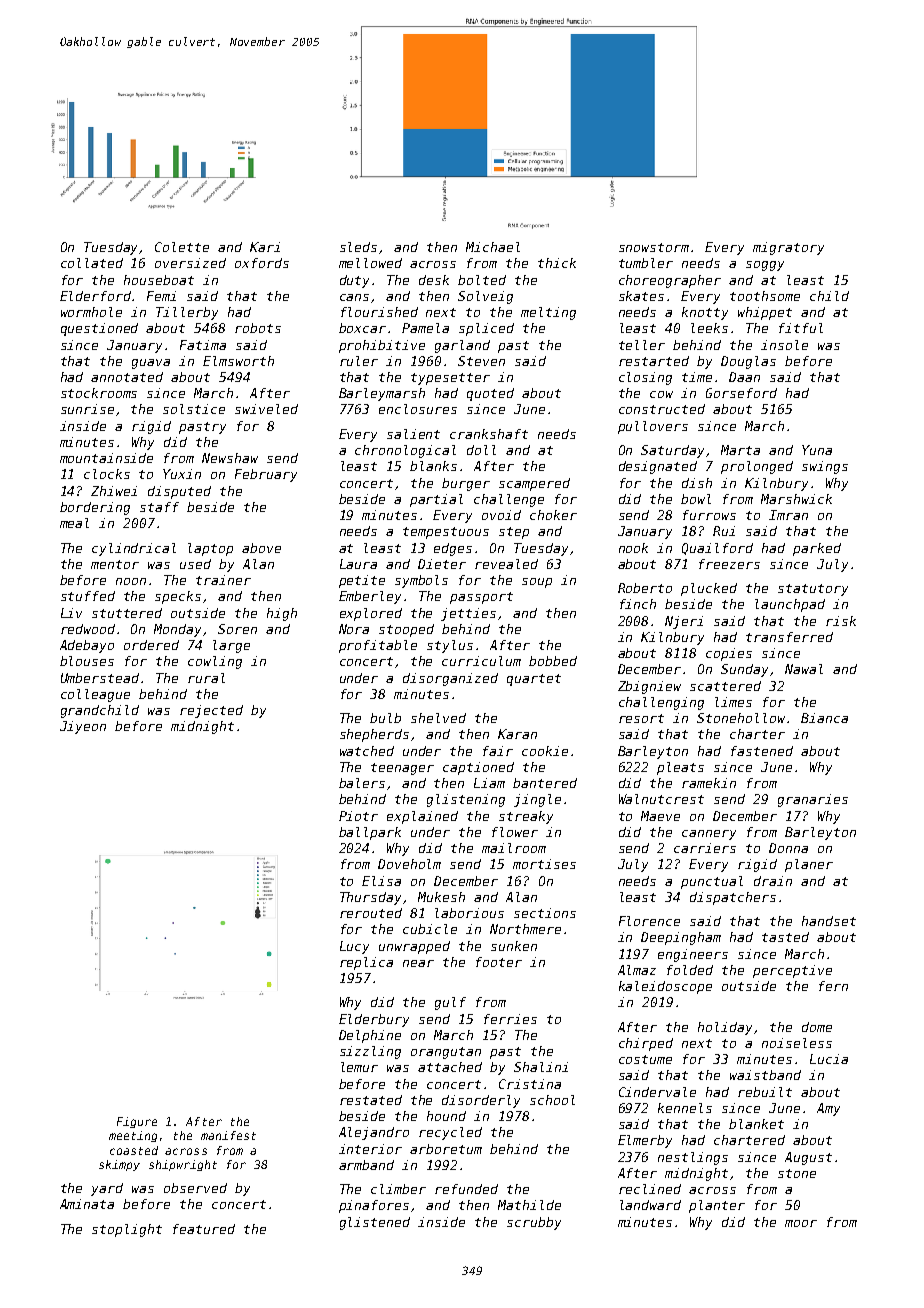  I want to click on coasted, so click(134, 1150).
